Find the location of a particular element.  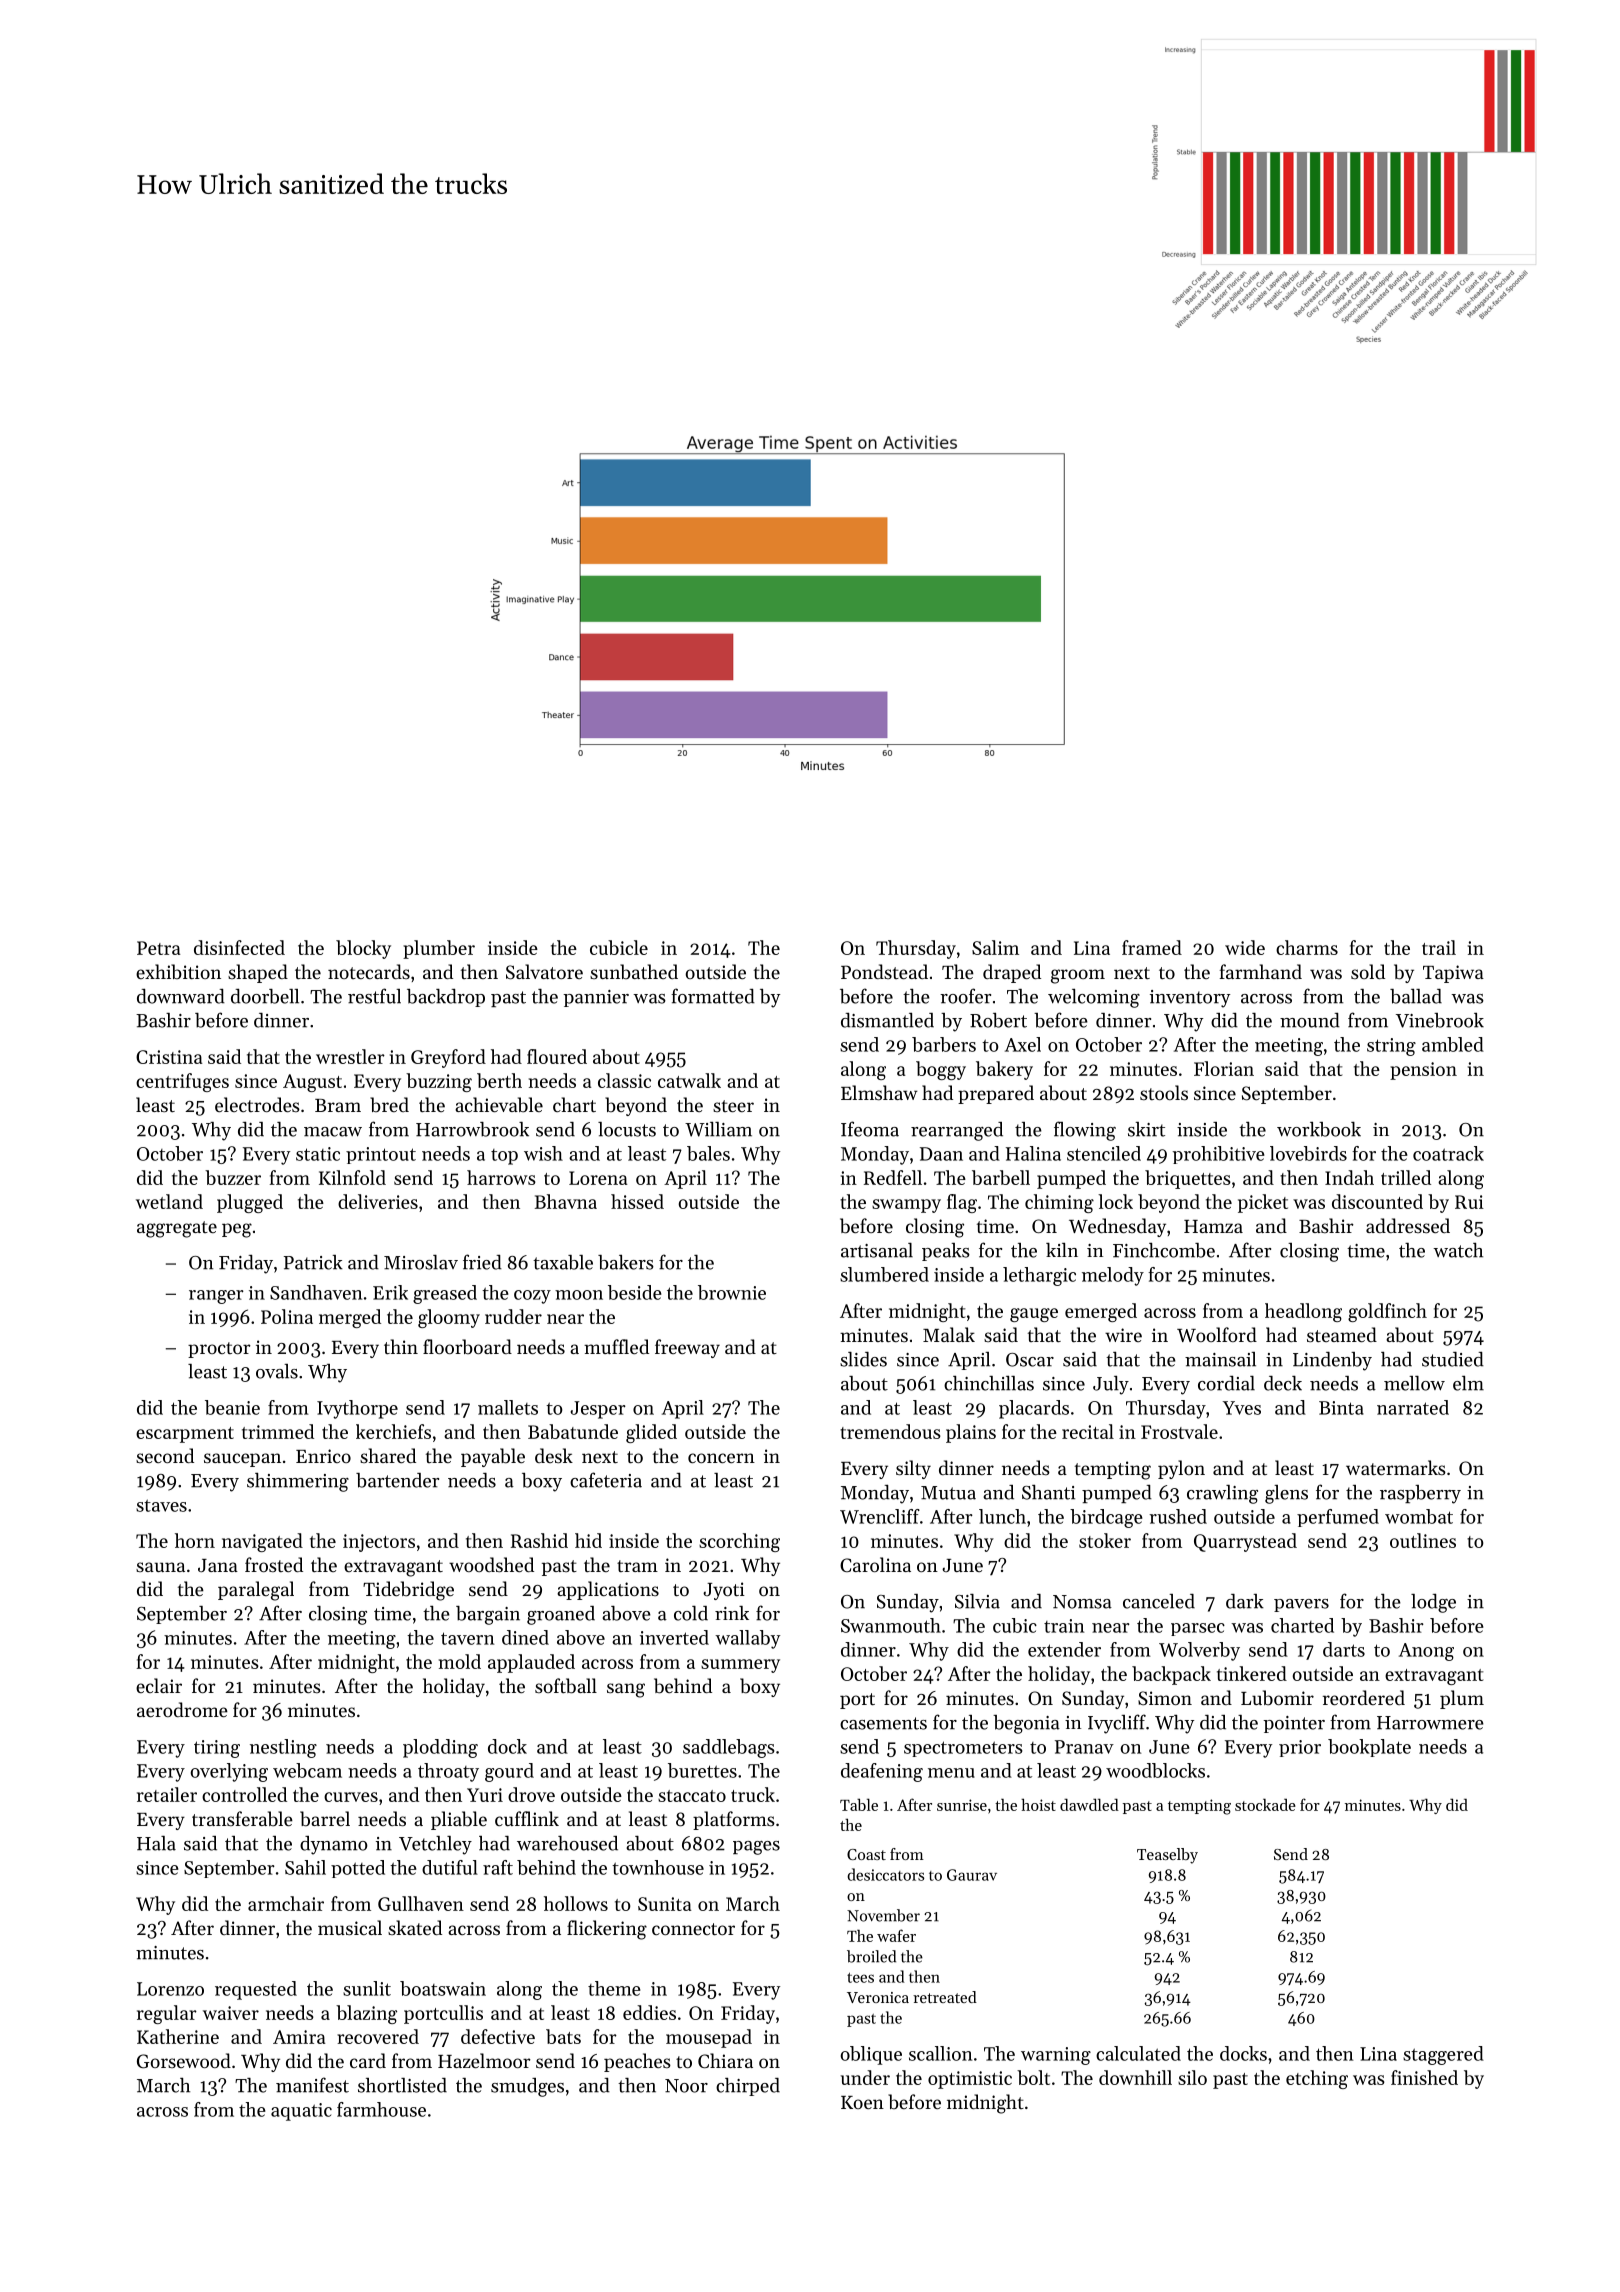

disinfected is located at coordinates (239, 947).
